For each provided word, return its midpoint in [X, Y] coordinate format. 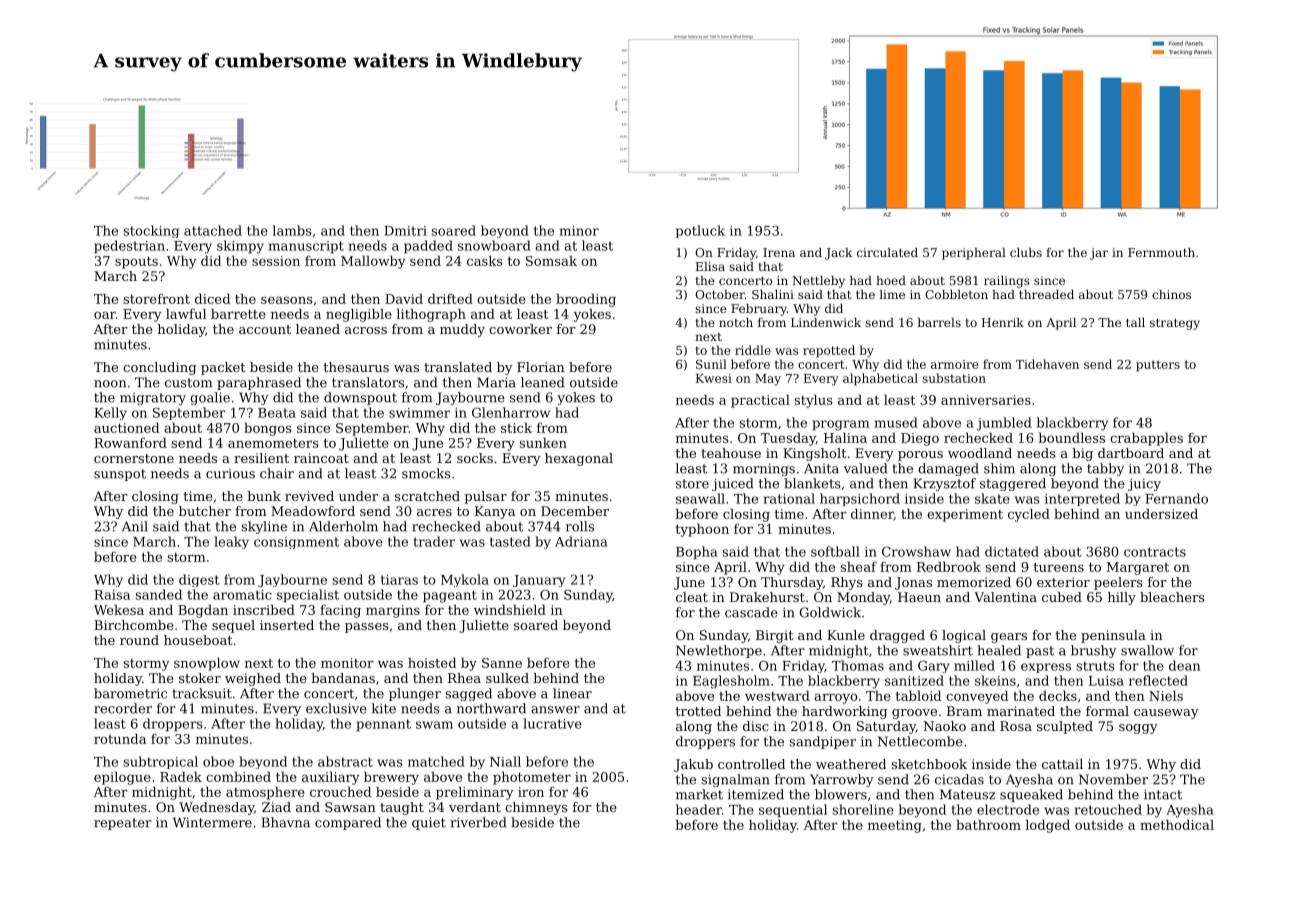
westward [777, 695]
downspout [360, 398]
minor [579, 231]
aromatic [242, 595]
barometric [130, 693]
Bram [964, 711]
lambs [292, 230]
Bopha [697, 553]
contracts [1155, 552]
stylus [813, 401]
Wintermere [212, 822]
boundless [1071, 437]
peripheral [974, 254]
